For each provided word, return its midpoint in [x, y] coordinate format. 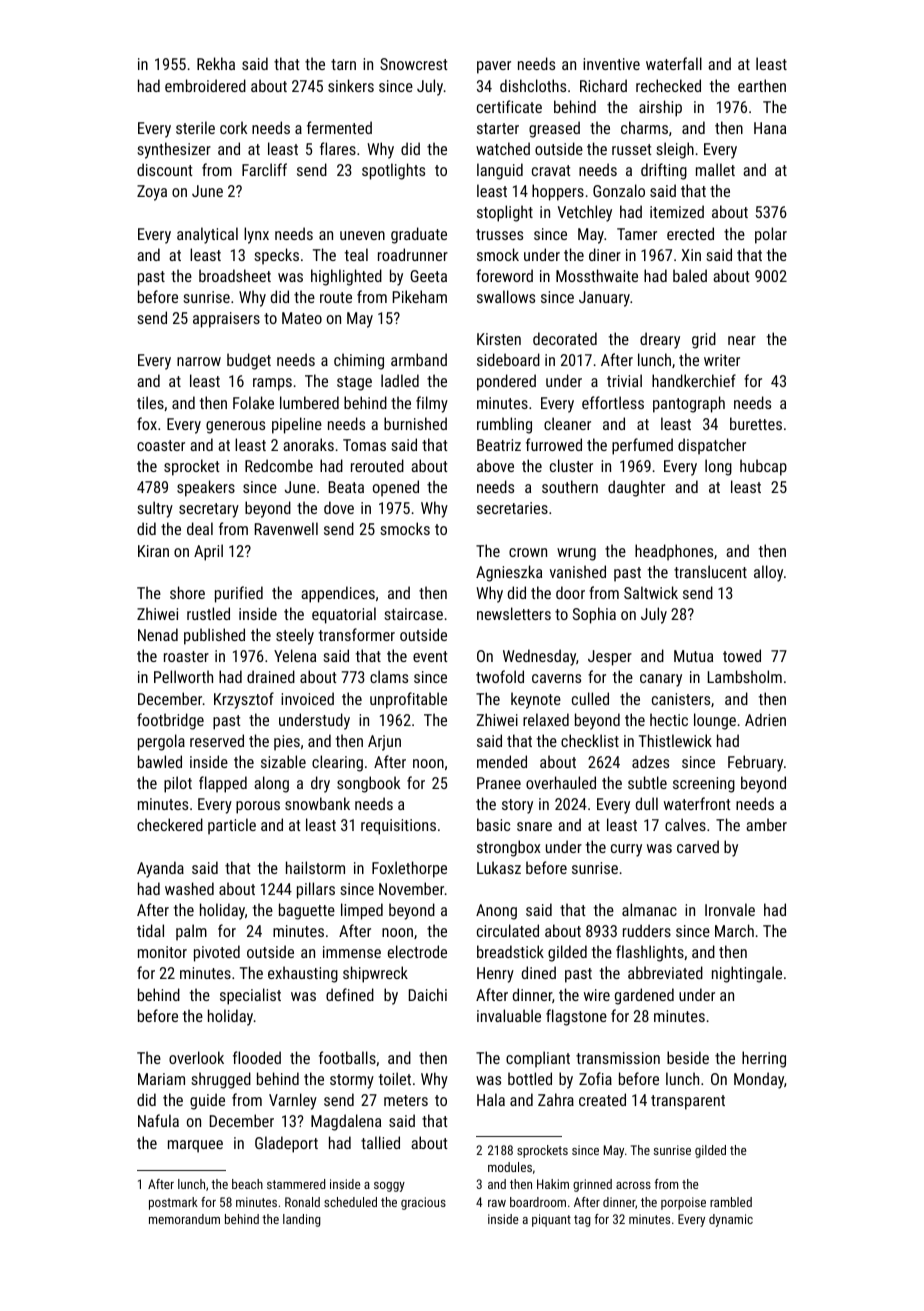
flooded [257, 1057]
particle [232, 826]
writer [722, 360]
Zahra [556, 1099]
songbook [368, 784]
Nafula [158, 1120]
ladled [400, 380]
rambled [731, 1202]
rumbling [504, 425]
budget [249, 361]
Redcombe [279, 465]
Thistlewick [675, 740]
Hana [770, 128]
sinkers [351, 85]
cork [233, 127]
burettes [756, 423]
